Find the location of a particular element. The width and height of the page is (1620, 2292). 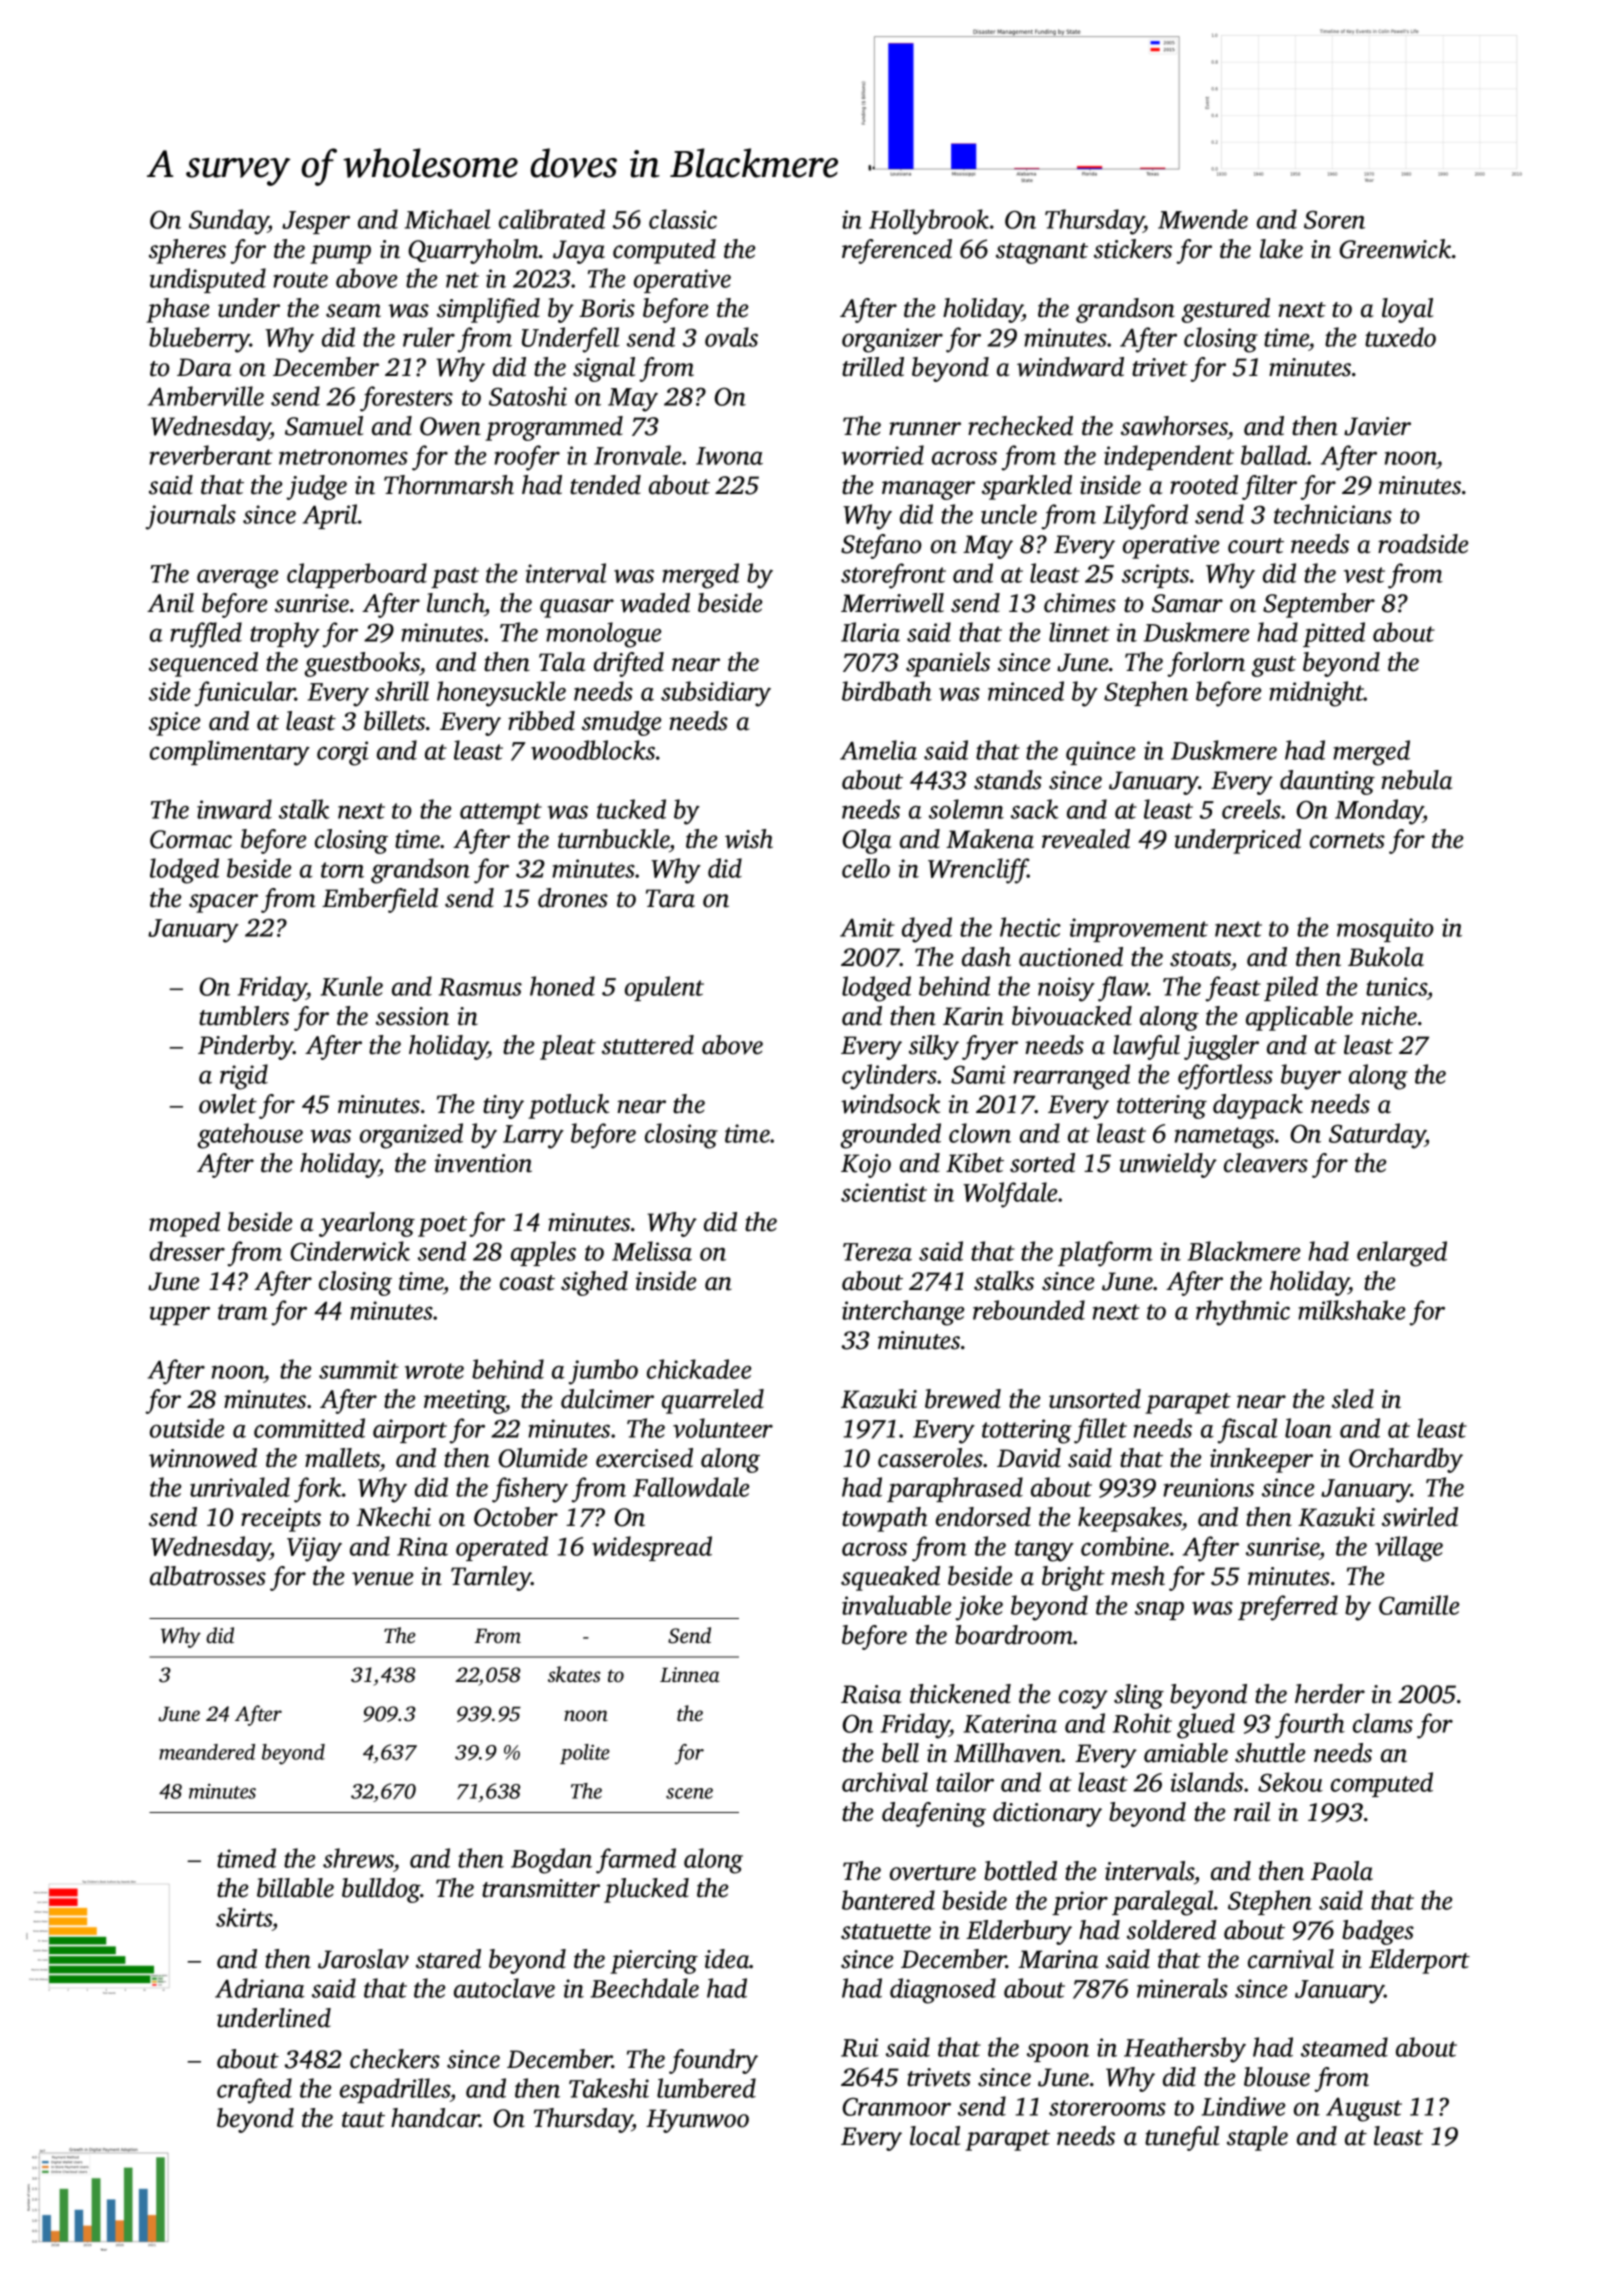

volunteer is located at coordinates (723, 1428).
